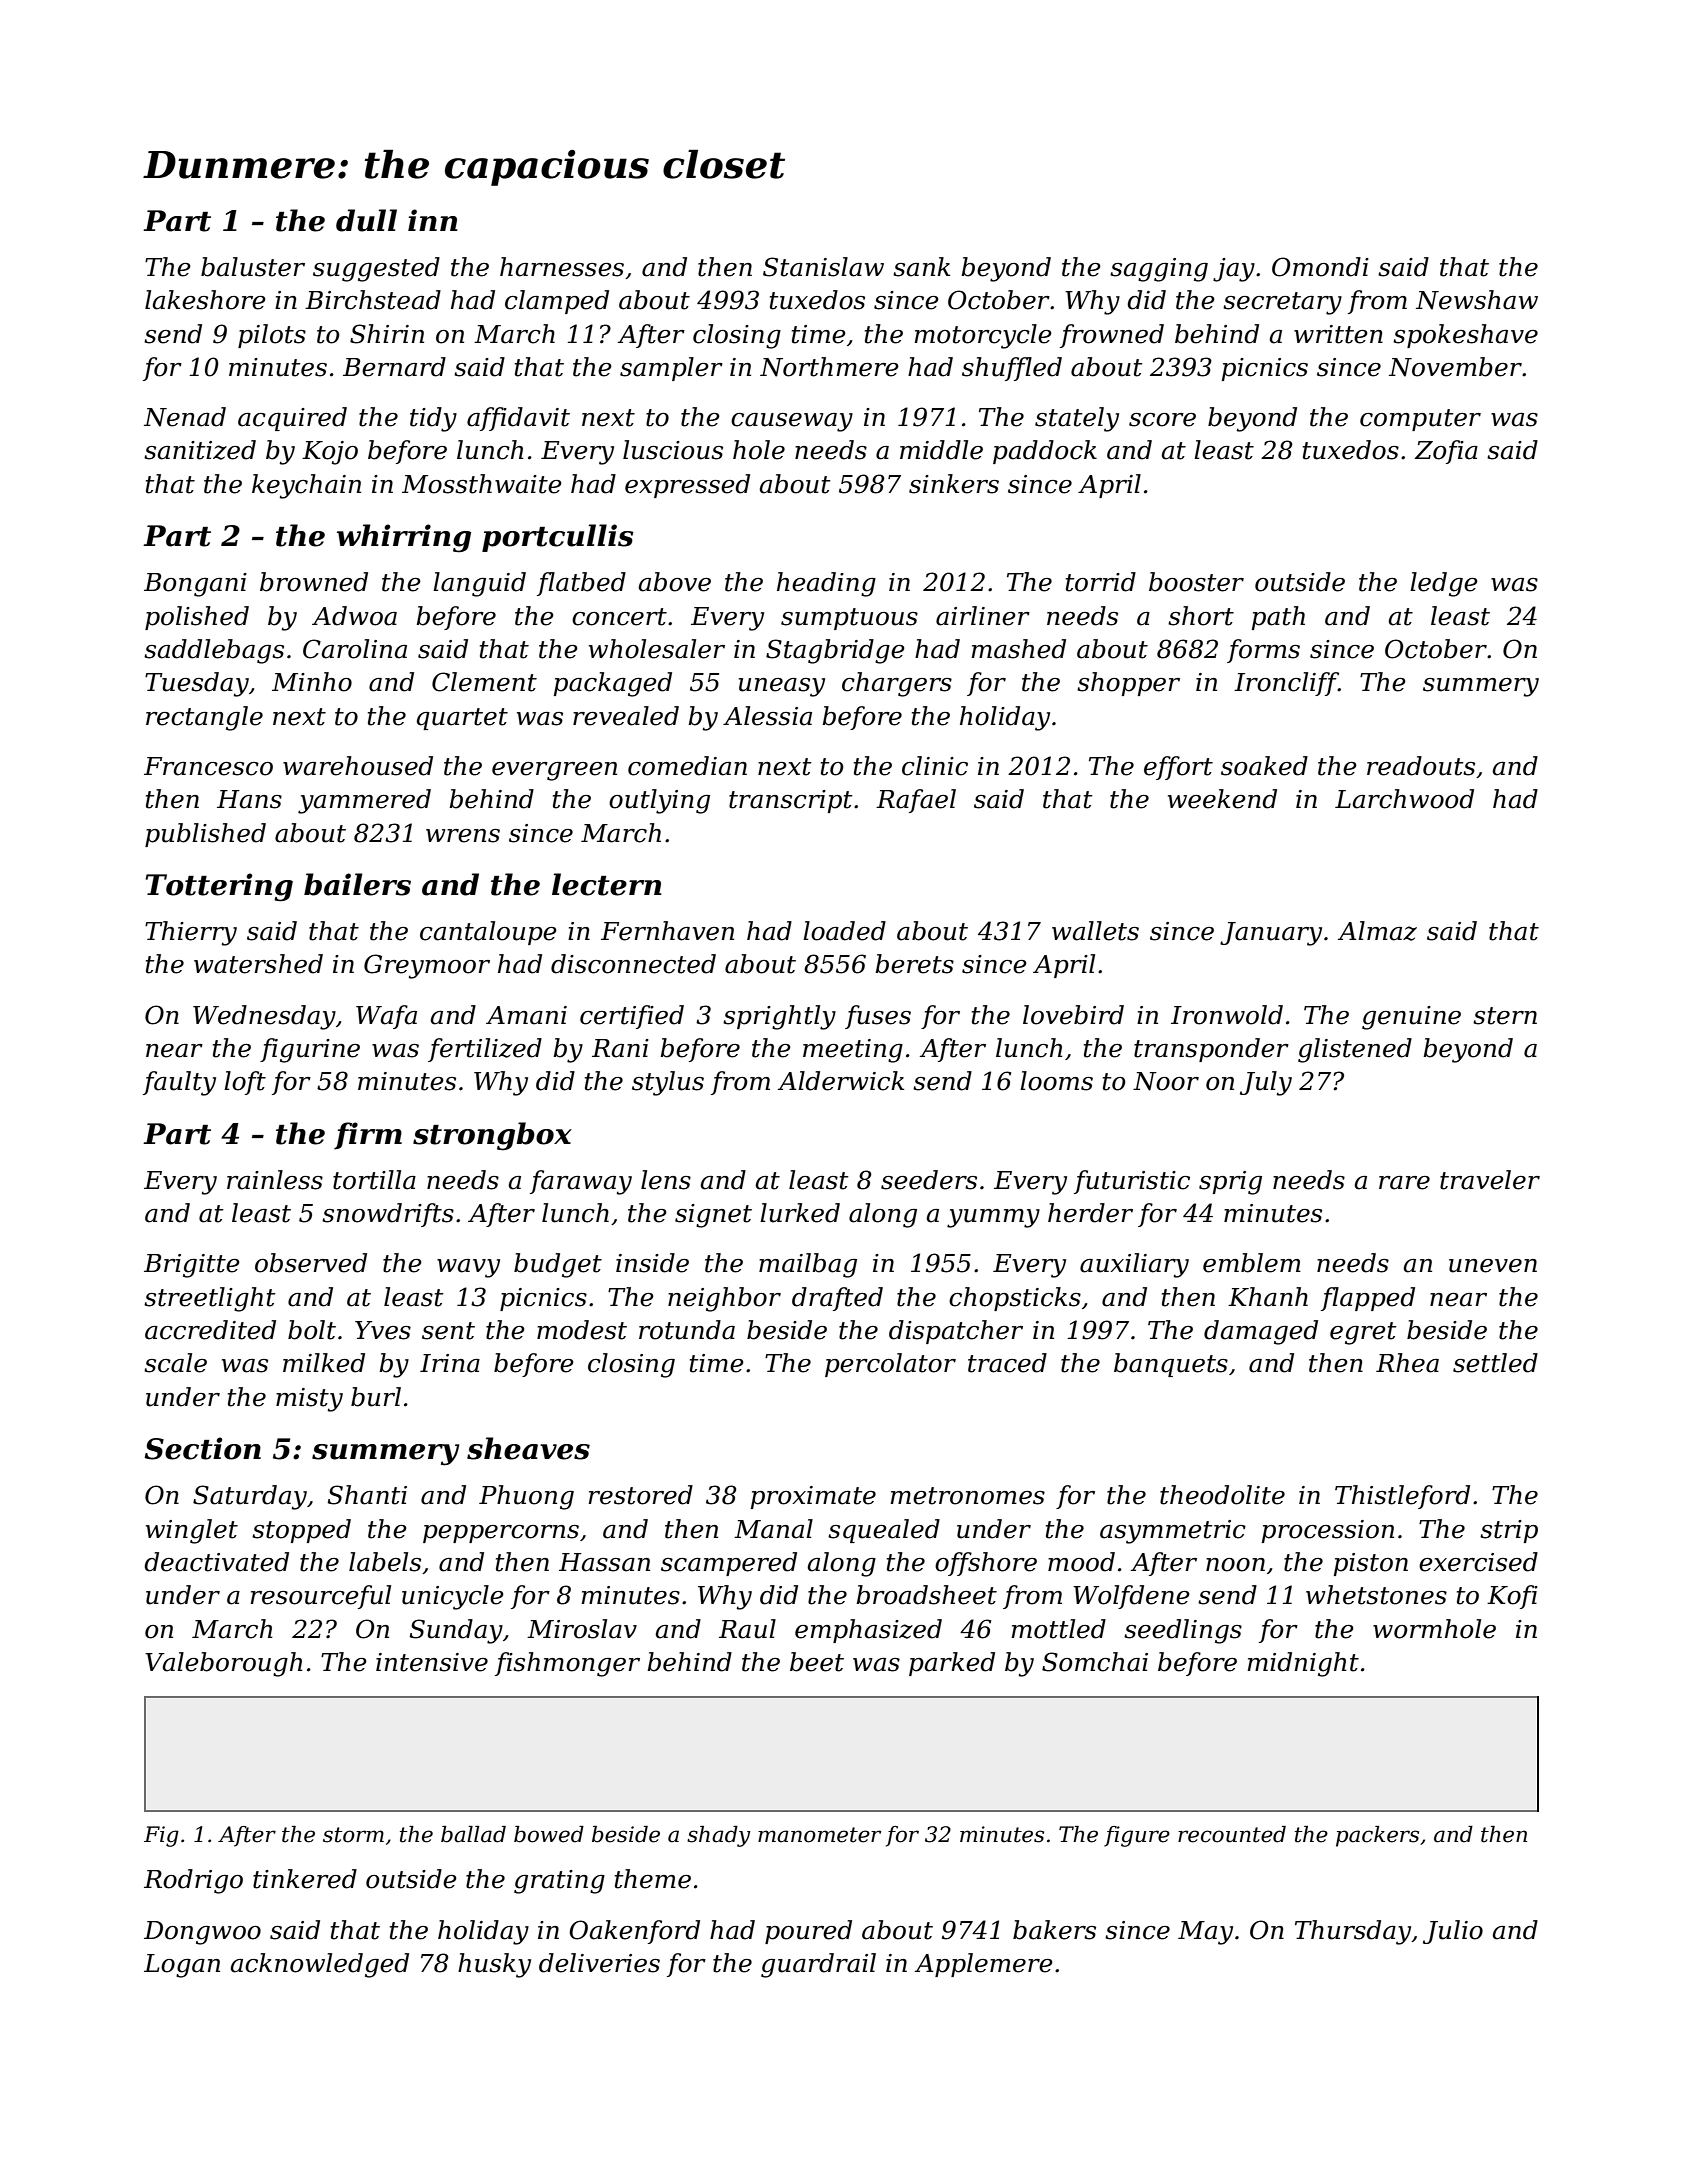 This screenshot has width=1683, height=2178. Describe the element at coordinates (272, 336) in the screenshot. I see `pilots` at that location.
